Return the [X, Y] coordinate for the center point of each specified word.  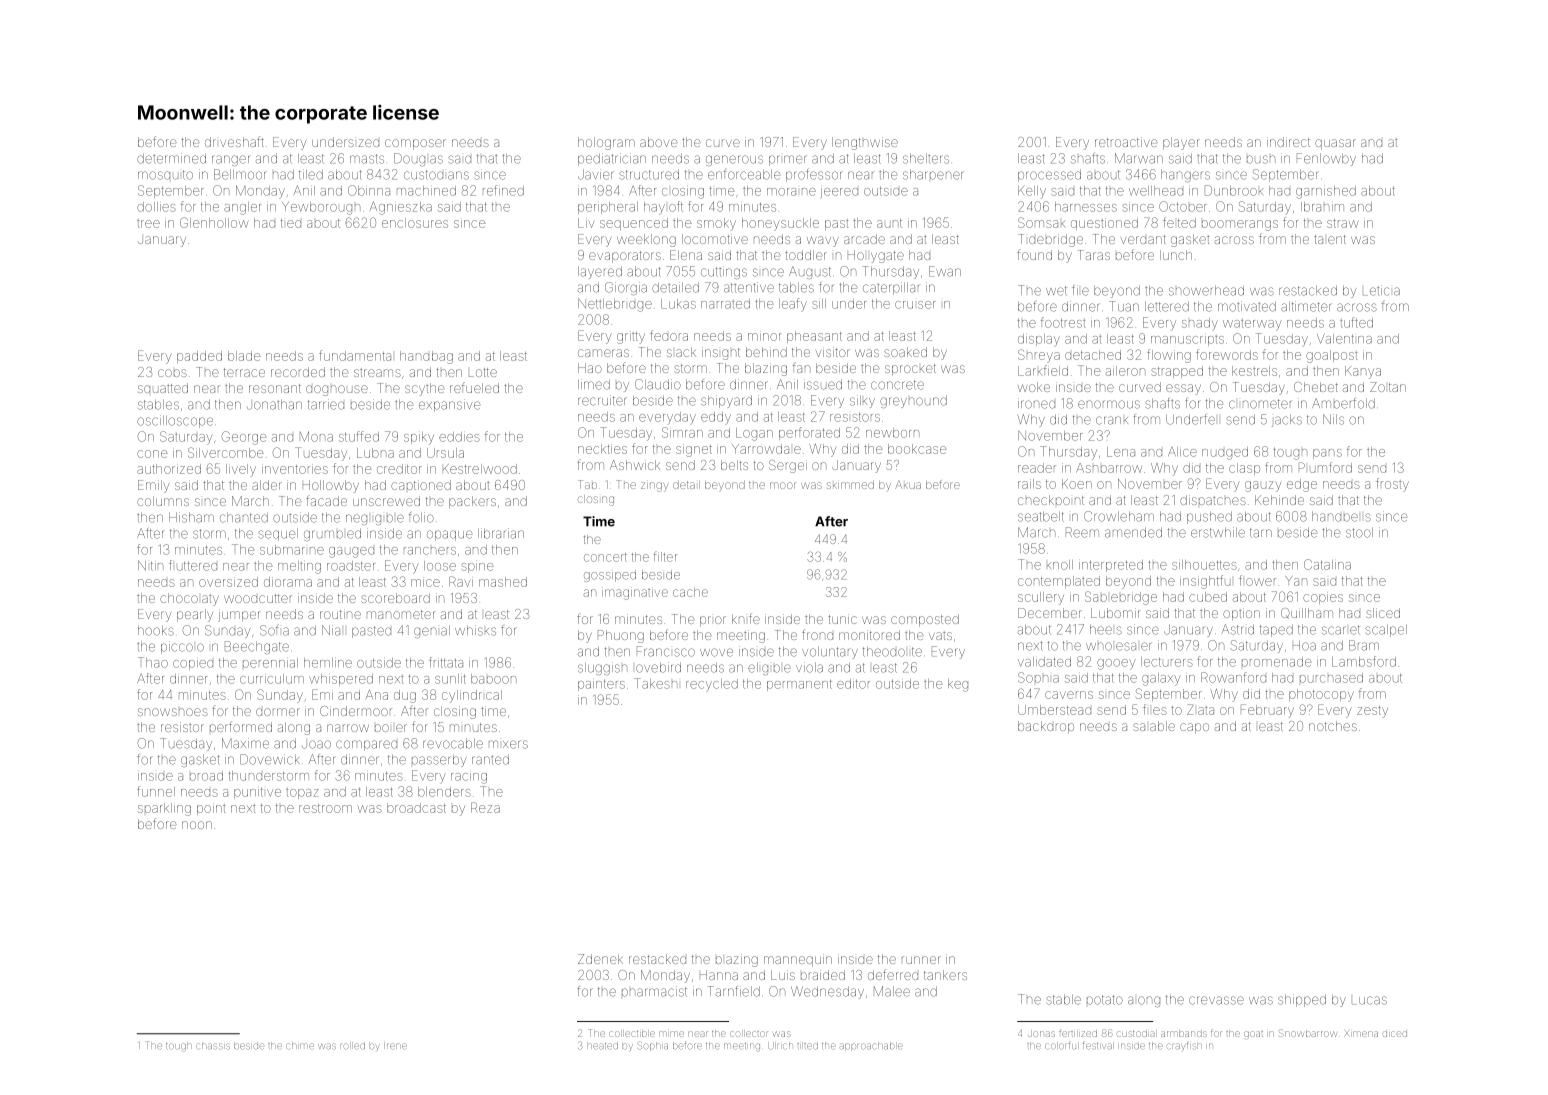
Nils [1333, 419]
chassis [213, 1046]
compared [366, 745]
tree [148, 224]
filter [665, 556]
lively [241, 470]
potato [1105, 1000]
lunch [1176, 255]
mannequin [798, 960]
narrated [725, 304]
